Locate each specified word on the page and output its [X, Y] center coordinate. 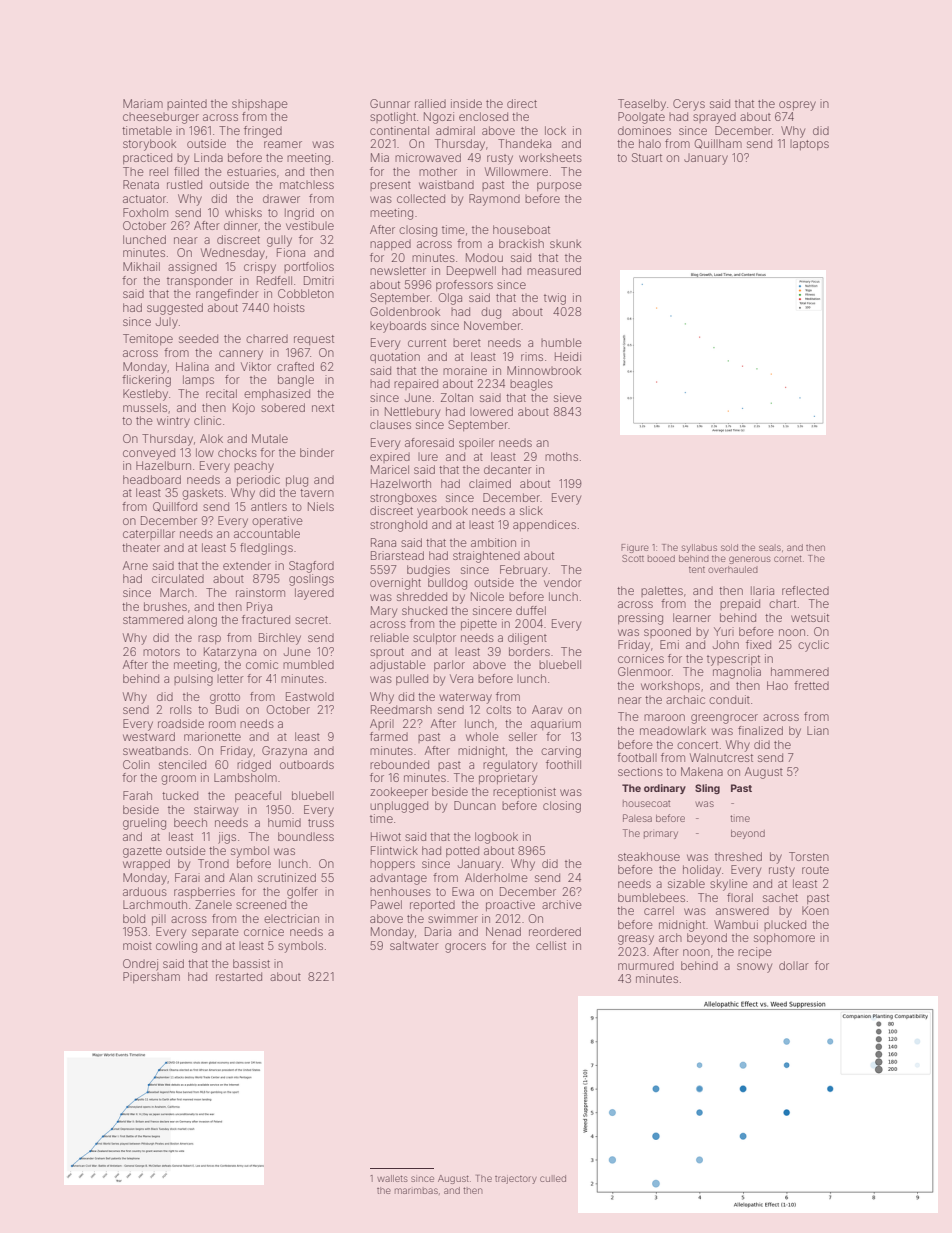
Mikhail [141, 266]
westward [149, 736]
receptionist [524, 792]
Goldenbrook [405, 311]
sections [640, 771]
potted [462, 851]
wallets [392, 1178]
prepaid [740, 604]
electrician [291, 918]
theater [141, 547]
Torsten [809, 856]
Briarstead [397, 555]
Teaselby [642, 105]
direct [522, 103]
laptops [809, 145]
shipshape [260, 104]
